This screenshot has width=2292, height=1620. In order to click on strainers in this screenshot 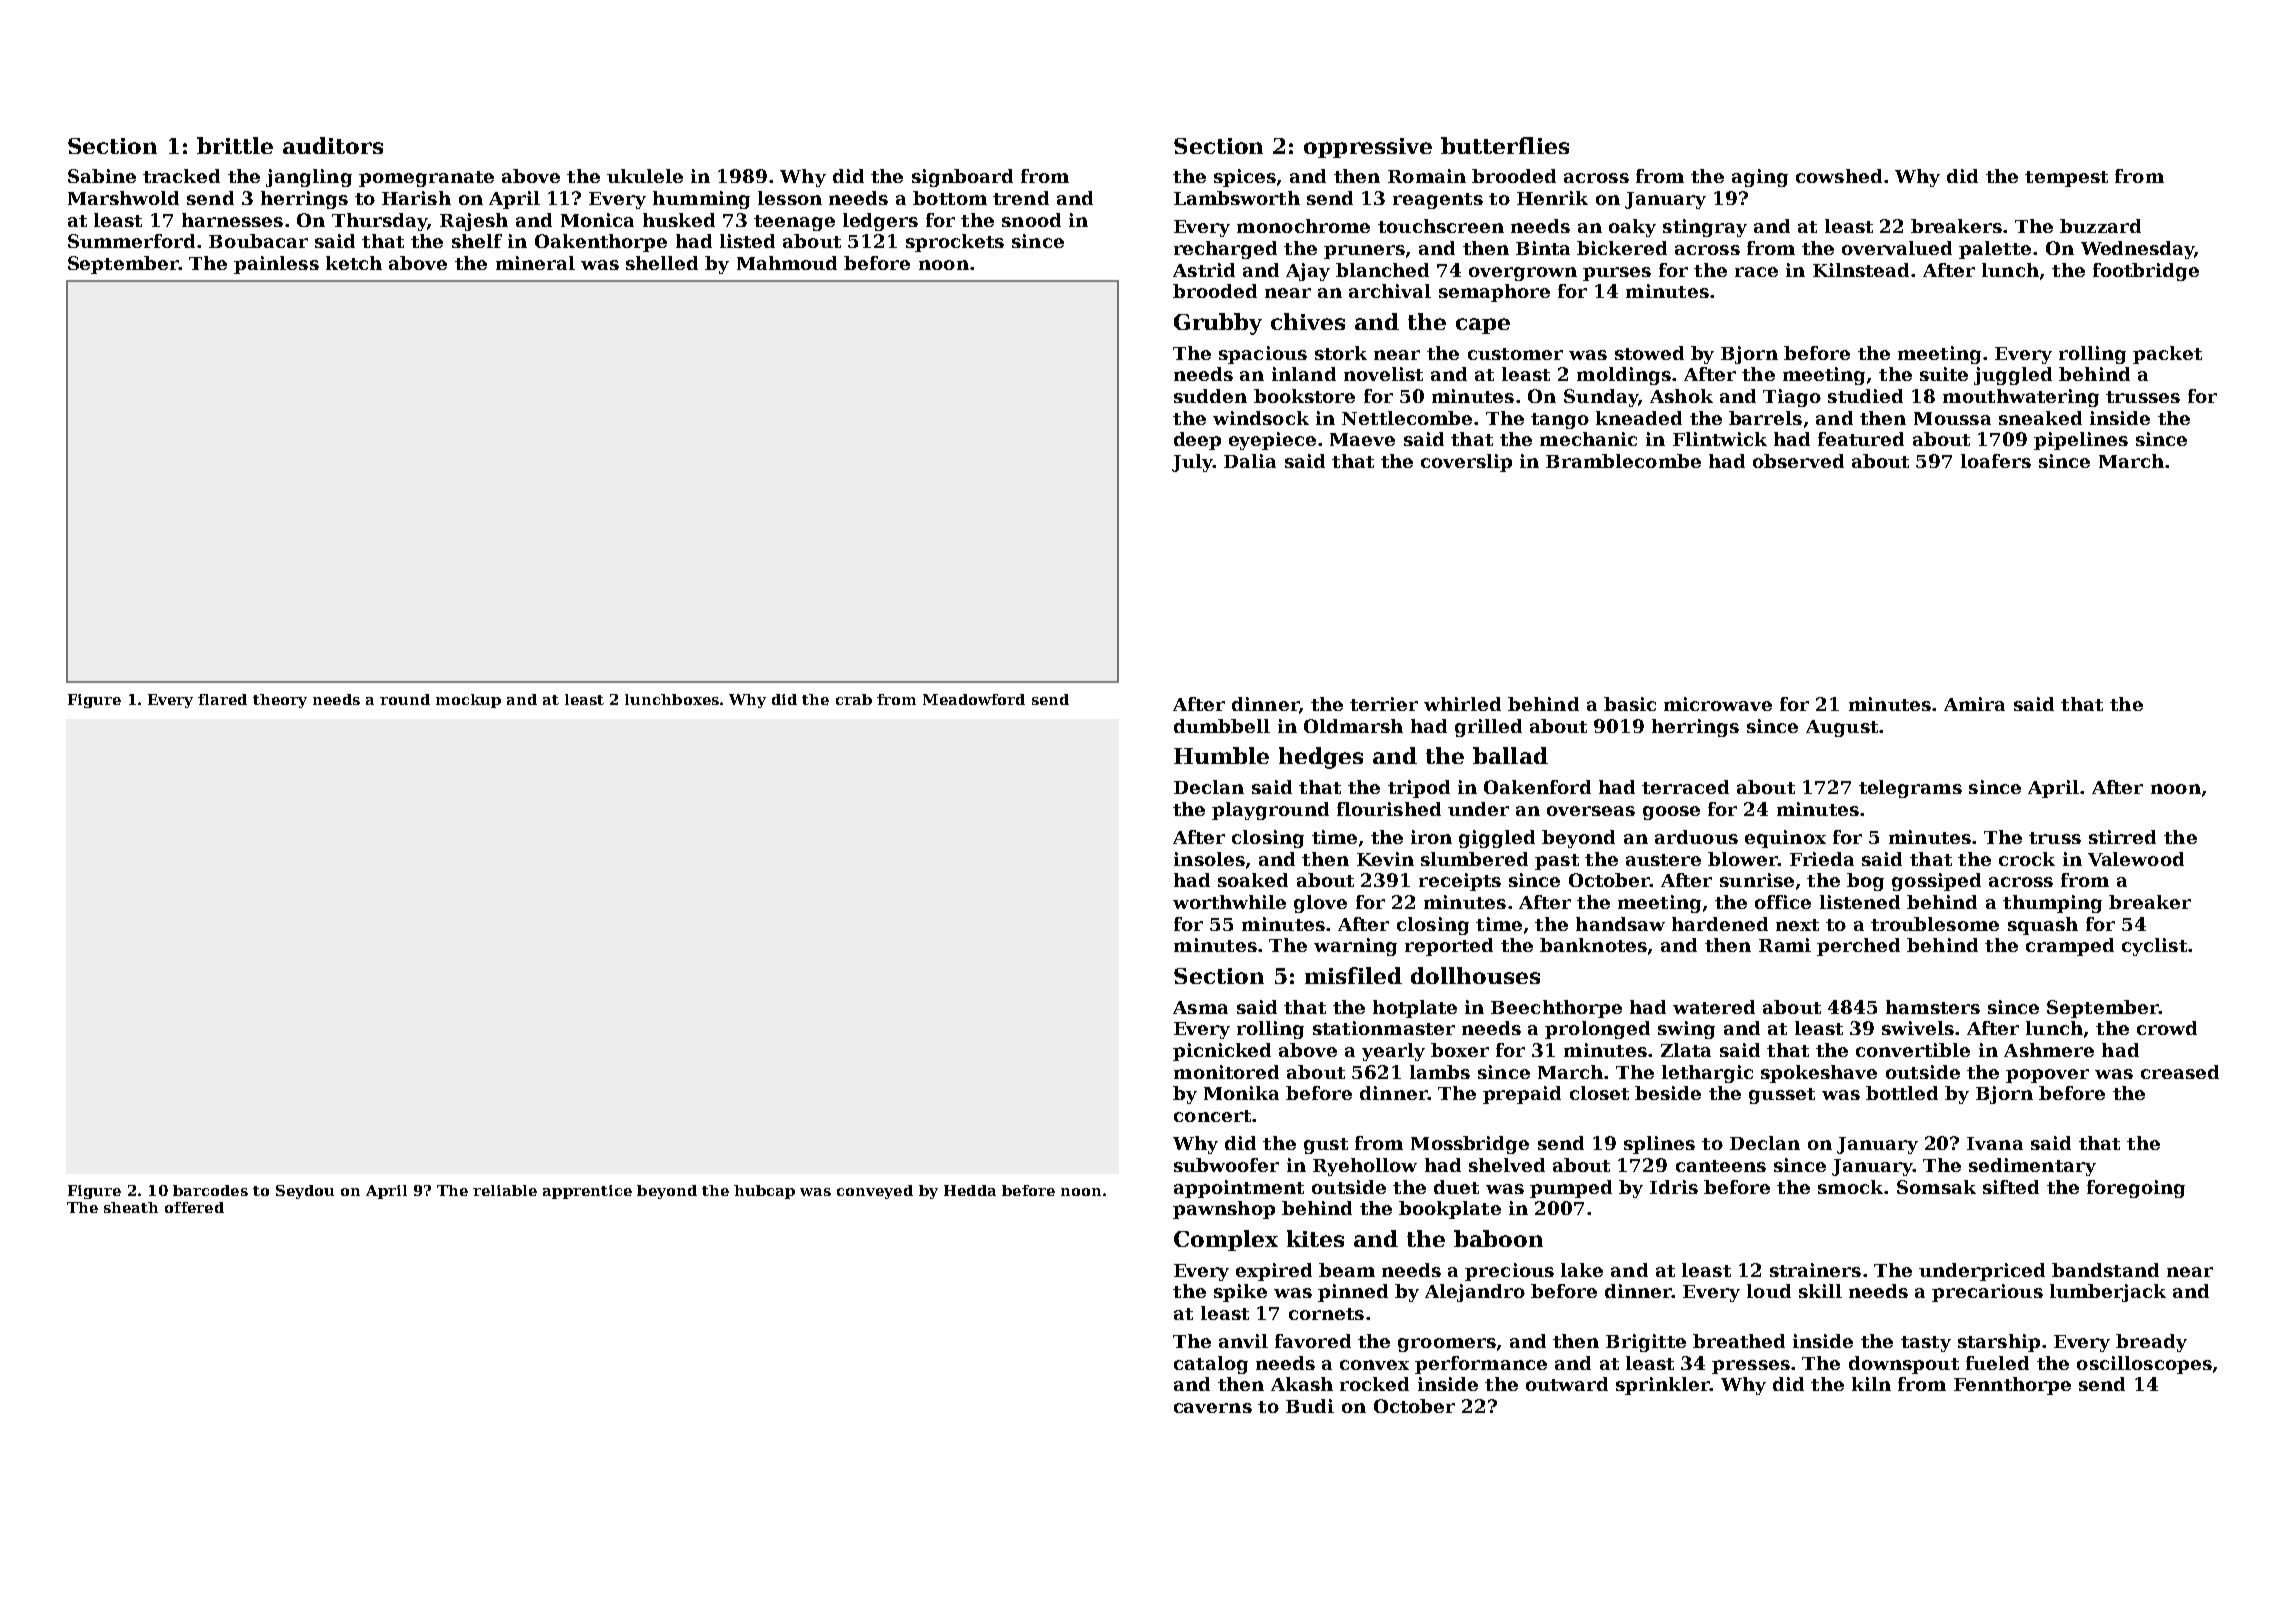, I will do `click(1815, 1270)`.
